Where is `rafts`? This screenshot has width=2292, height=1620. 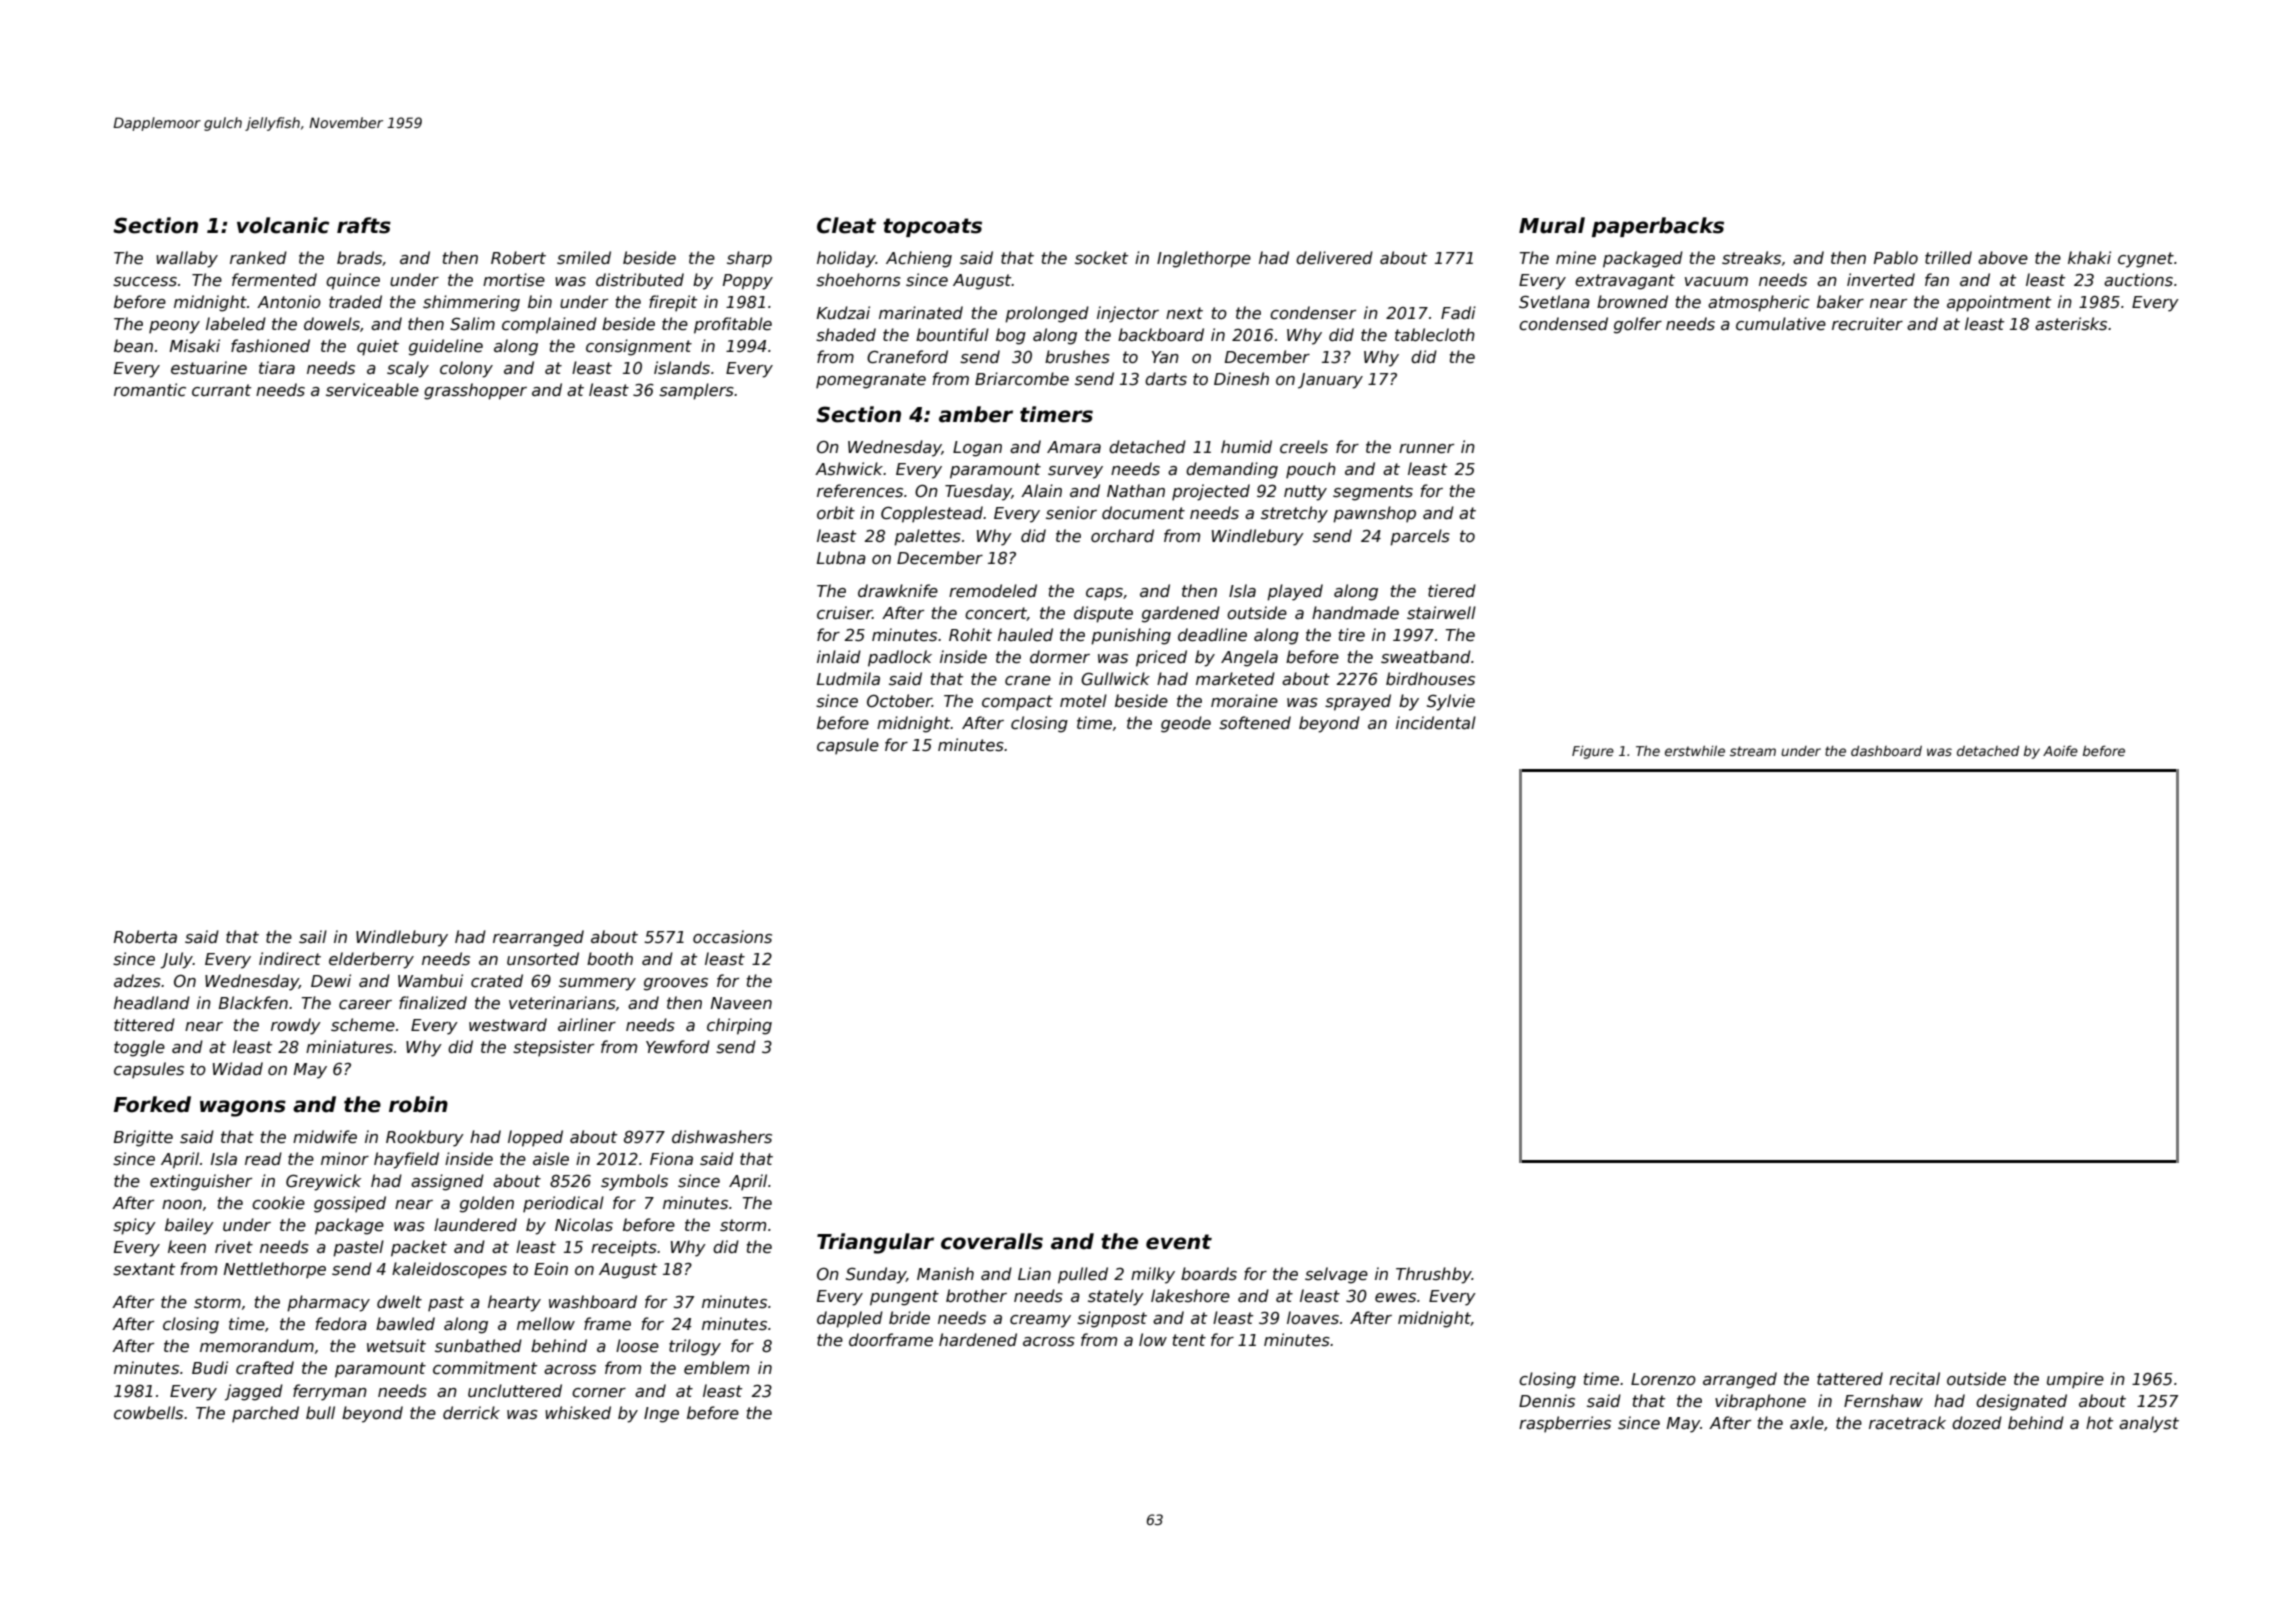 rafts is located at coordinates (364, 225).
